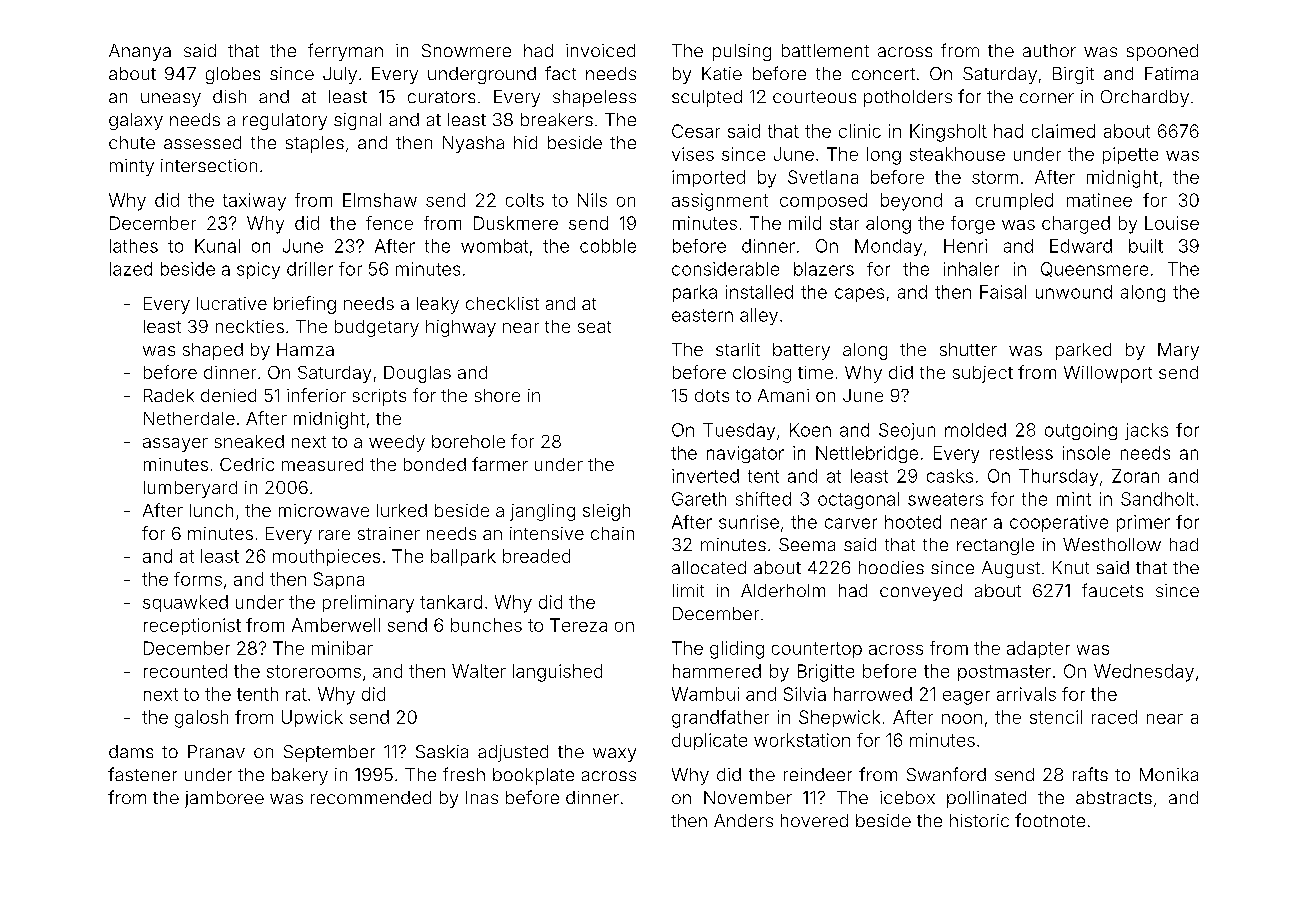 Image resolution: width=1308 pixels, height=924 pixels. Describe the element at coordinates (814, 820) in the page. I see `hovered` at that location.
